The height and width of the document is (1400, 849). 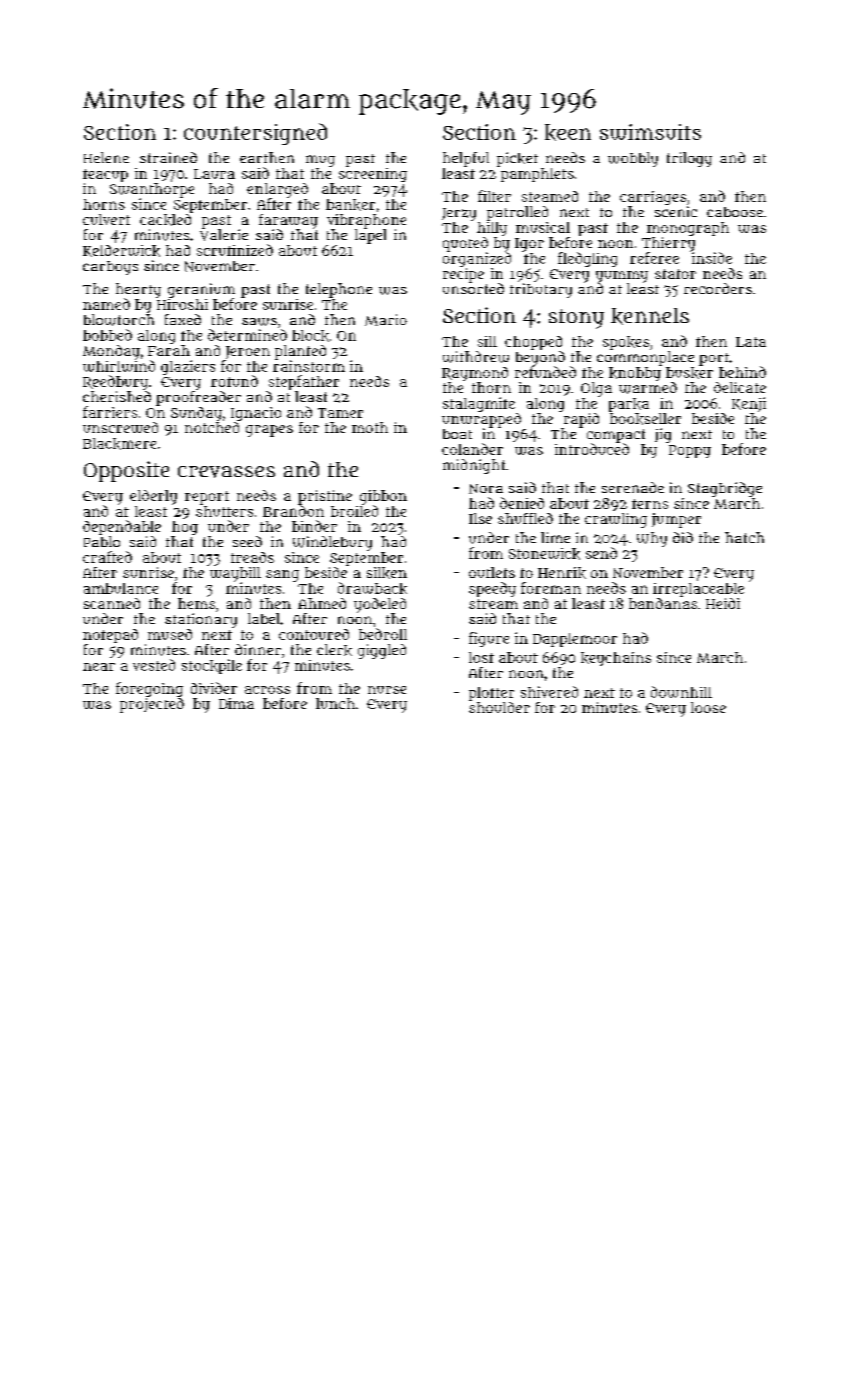 What do you see at coordinates (466, 159) in the document?
I see `helpful` at bounding box center [466, 159].
